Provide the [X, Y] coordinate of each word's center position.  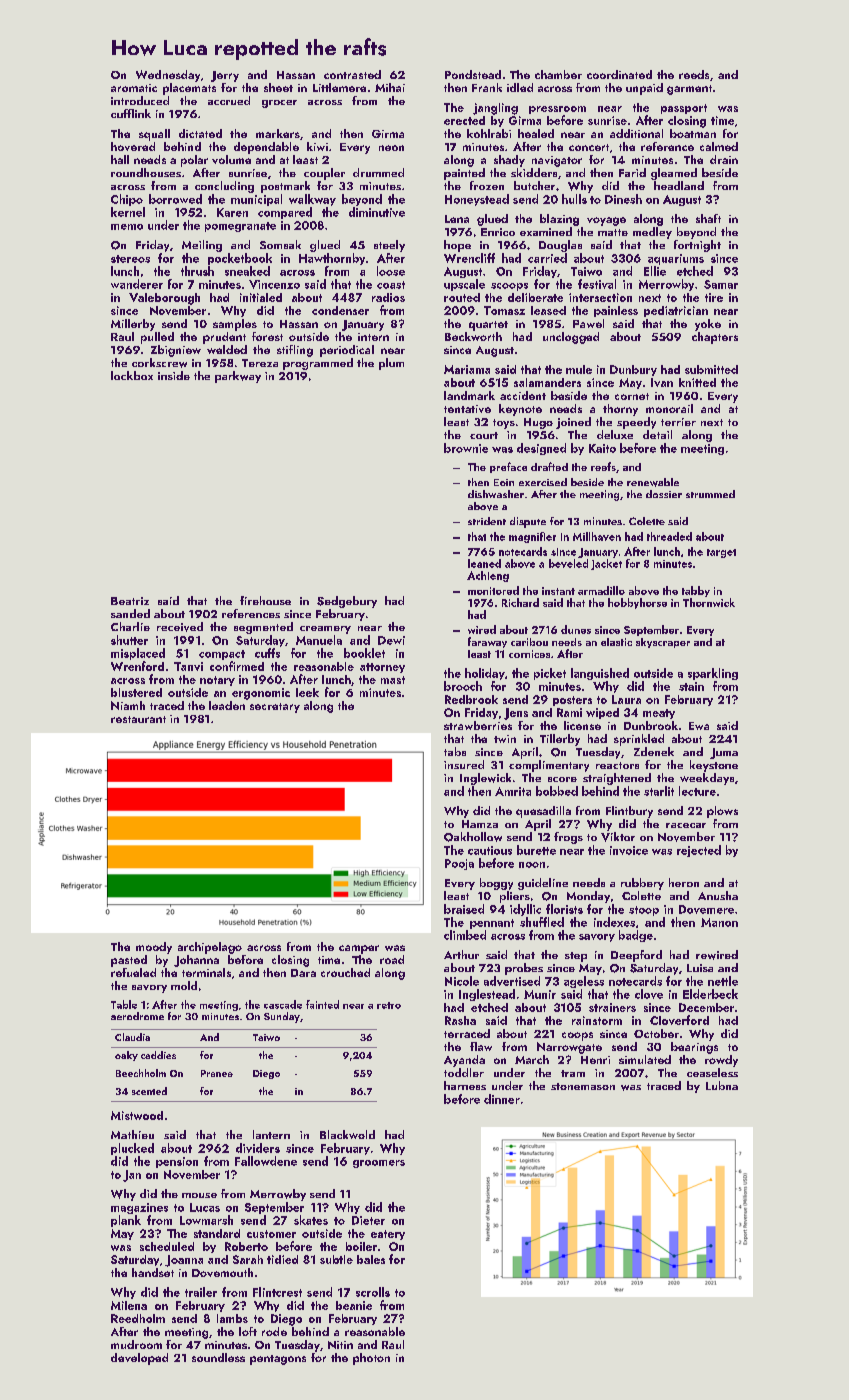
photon [371, 1359]
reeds [694, 74]
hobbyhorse [637, 603]
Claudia [132, 1037]
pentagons [278, 1360]
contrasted [352, 74]
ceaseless [712, 1072]
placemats [189, 89]
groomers [379, 1164]
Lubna [722, 1085]
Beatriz [130, 601]
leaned [484, 563]
